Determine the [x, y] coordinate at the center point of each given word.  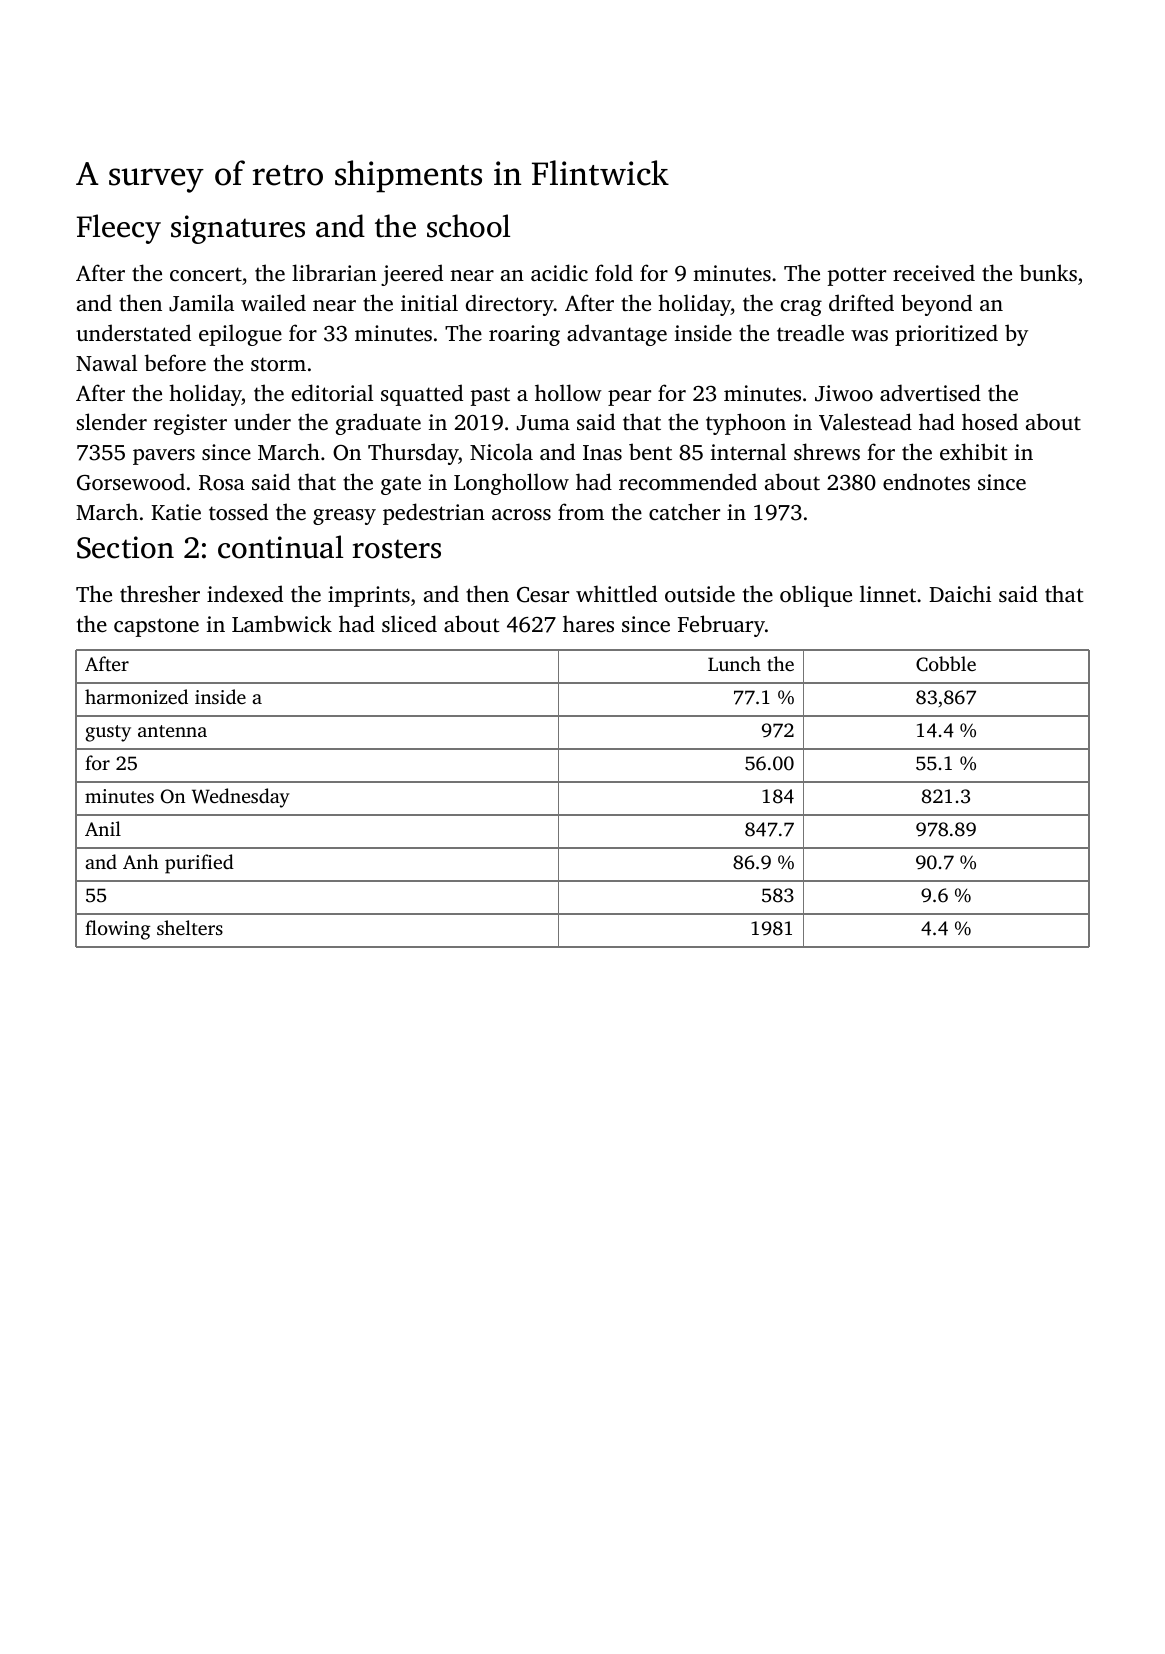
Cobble [946, 664]
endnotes [926, 481]
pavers [164, 457]
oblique [816, 596]
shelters [190, 927]
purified [199, 864]
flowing [117, 930]
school [468, 226]
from [581, 511]
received [934, 272]
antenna [172, 731]
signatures [238, 229]
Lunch [734, 663]
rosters [397, 549]
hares [588, 623]
